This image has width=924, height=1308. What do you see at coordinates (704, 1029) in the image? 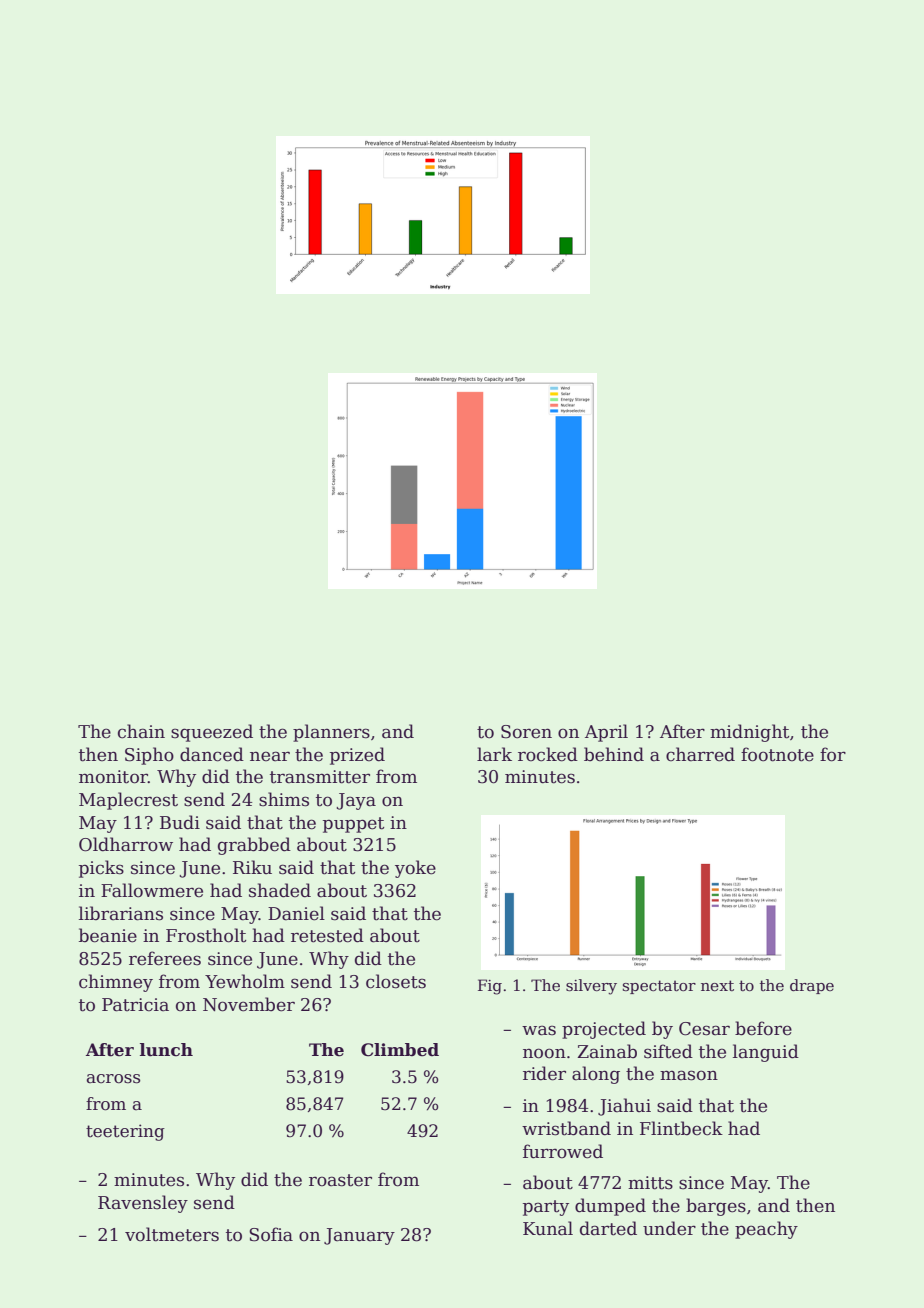
I see `Cesar` at bounding box center [704, 1029].
